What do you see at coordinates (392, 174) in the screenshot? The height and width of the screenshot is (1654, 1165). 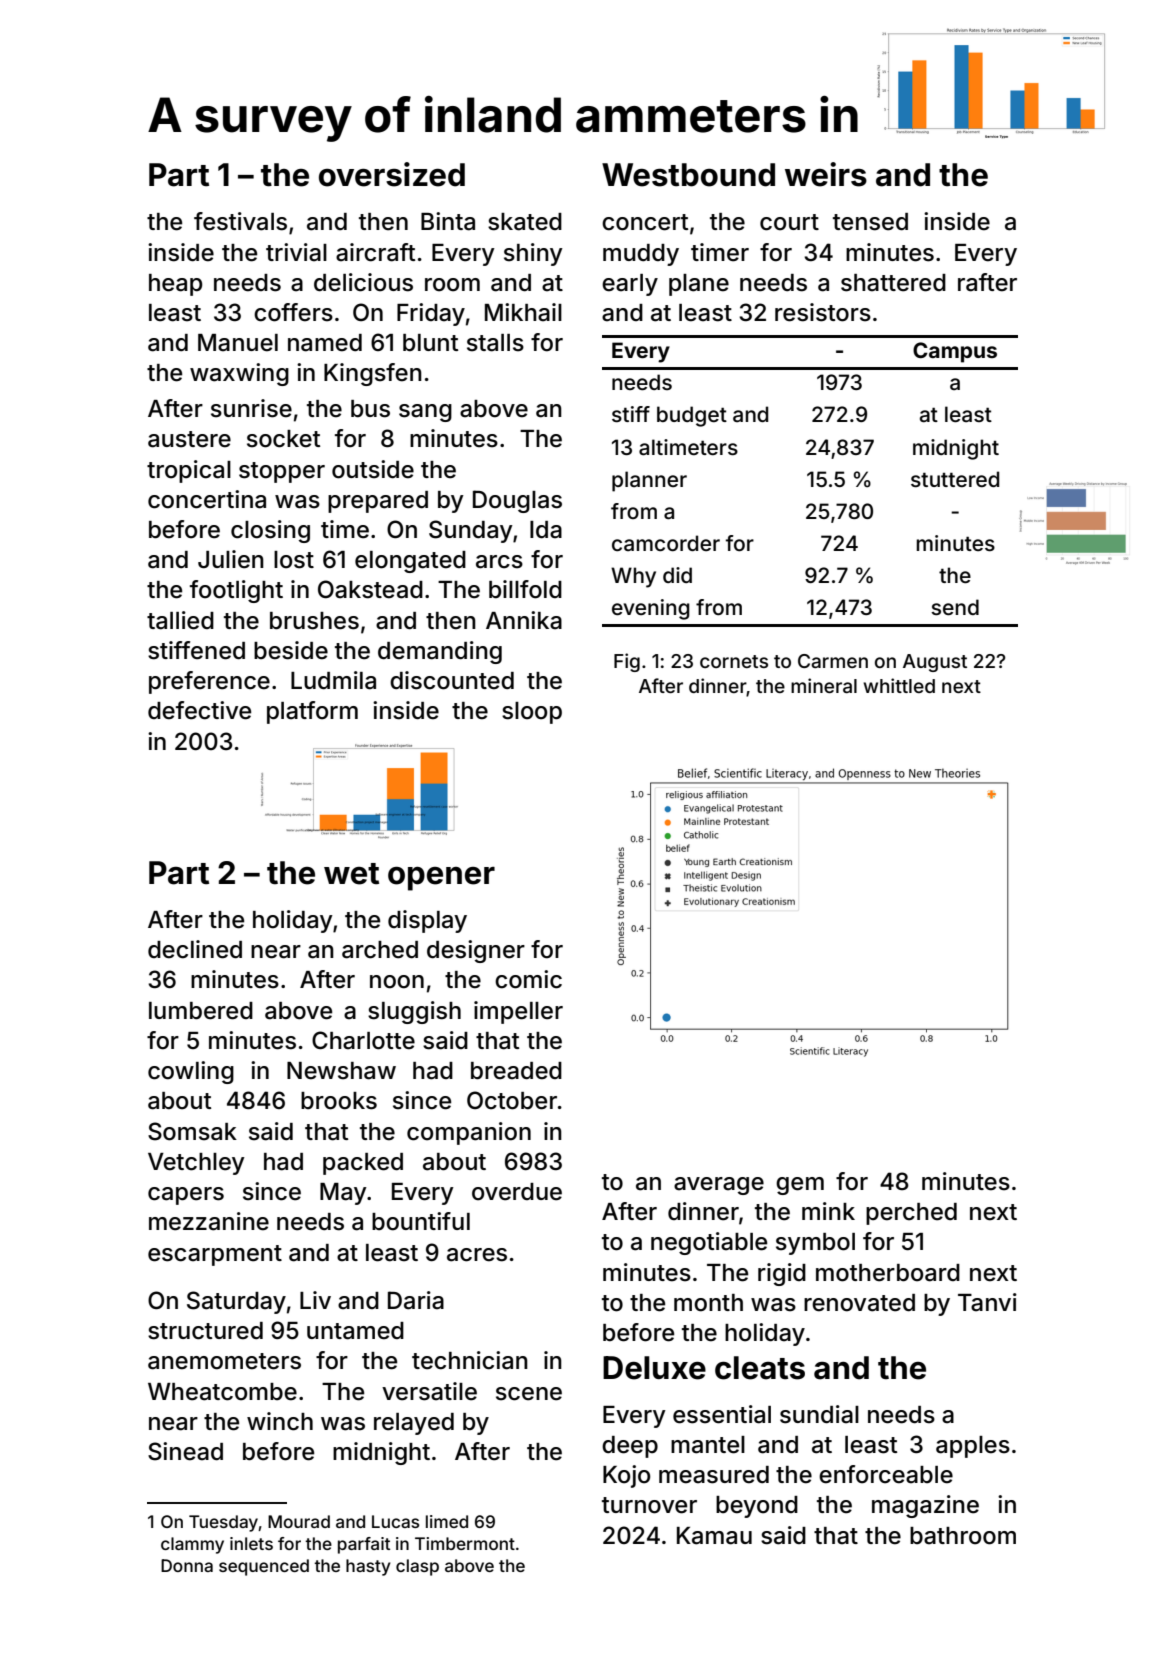 I see `oversized` at bounding box center [392, 174].
